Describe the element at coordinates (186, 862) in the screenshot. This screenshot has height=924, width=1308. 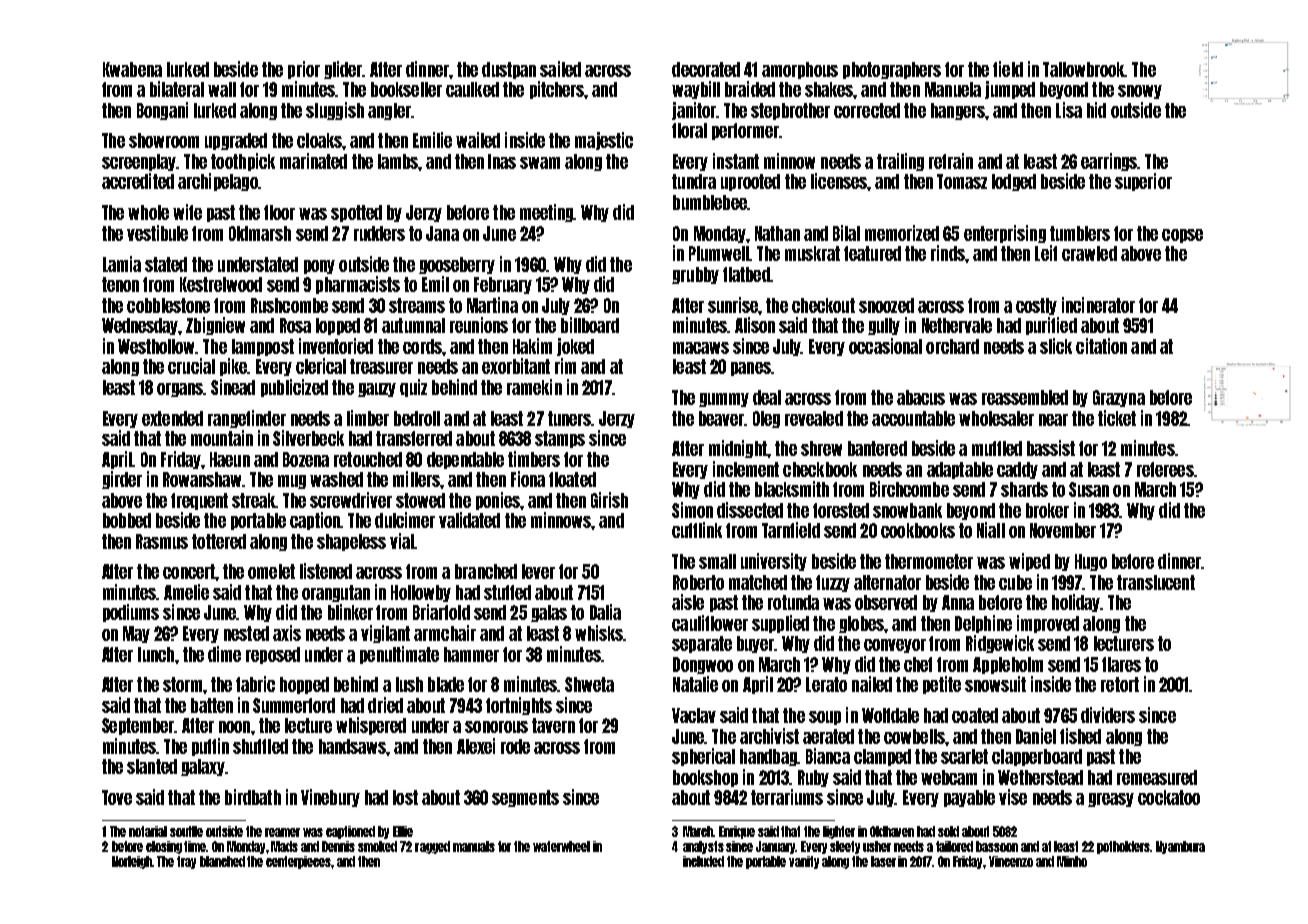
I see `tray` at that location.
